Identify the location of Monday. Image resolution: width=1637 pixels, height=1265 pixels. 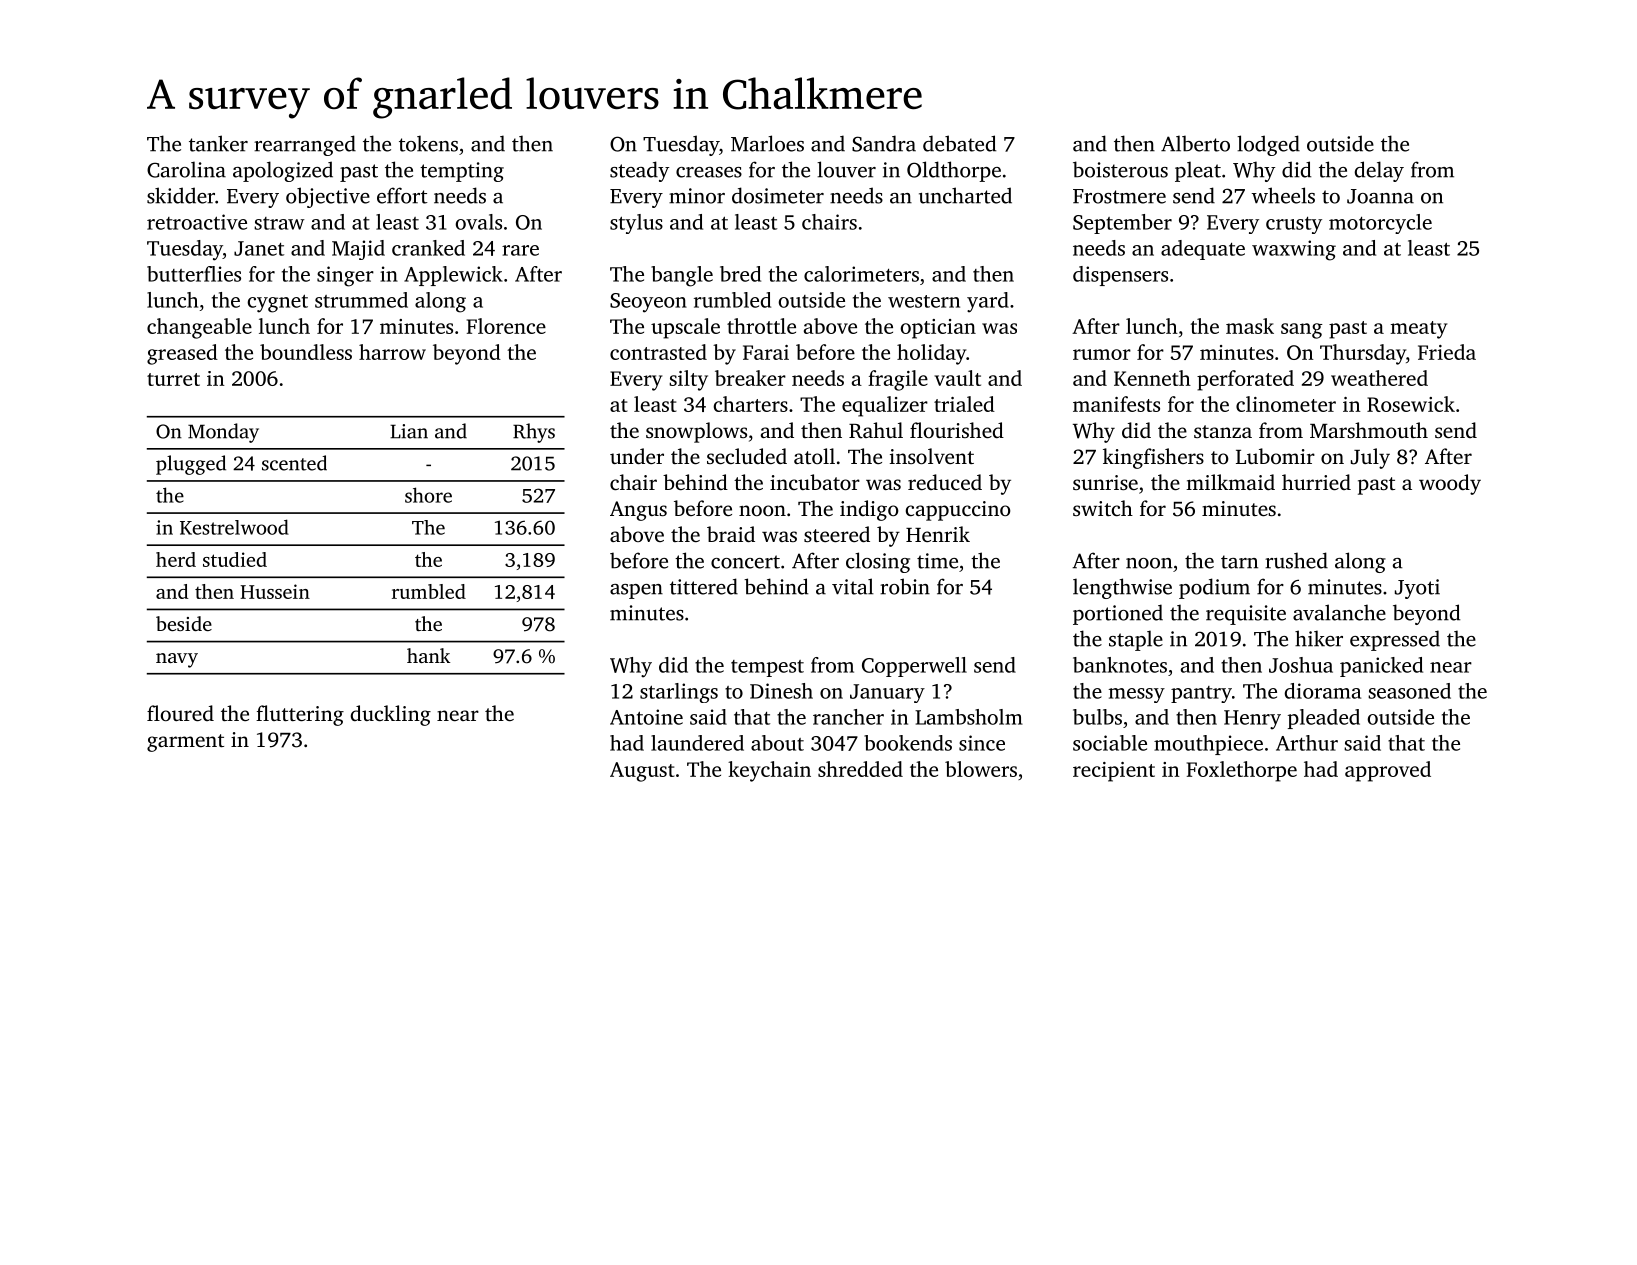
(223, 433).
